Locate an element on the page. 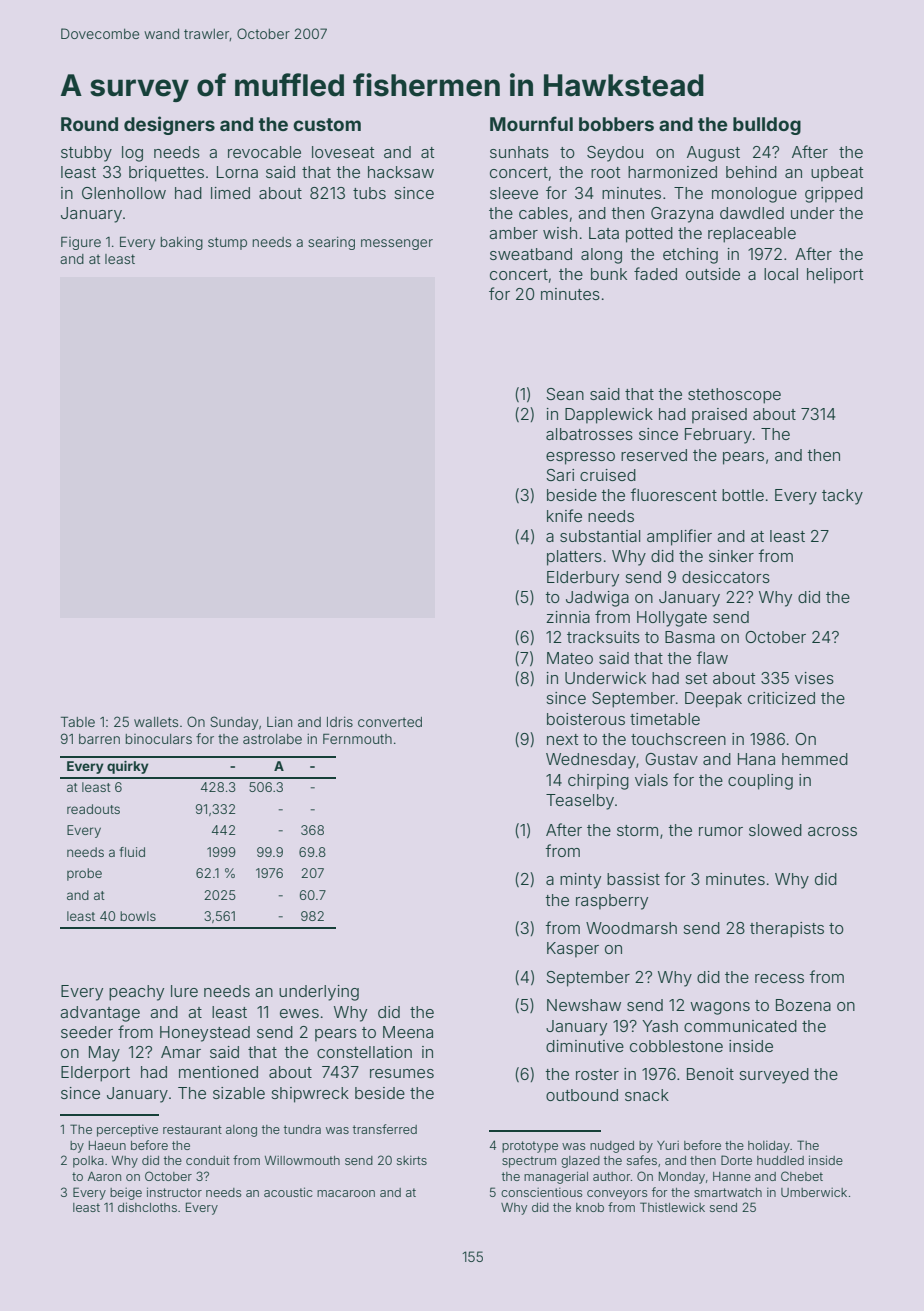 This image has width=924, height=1311. instructor is located at coordinates (174, 1192).
